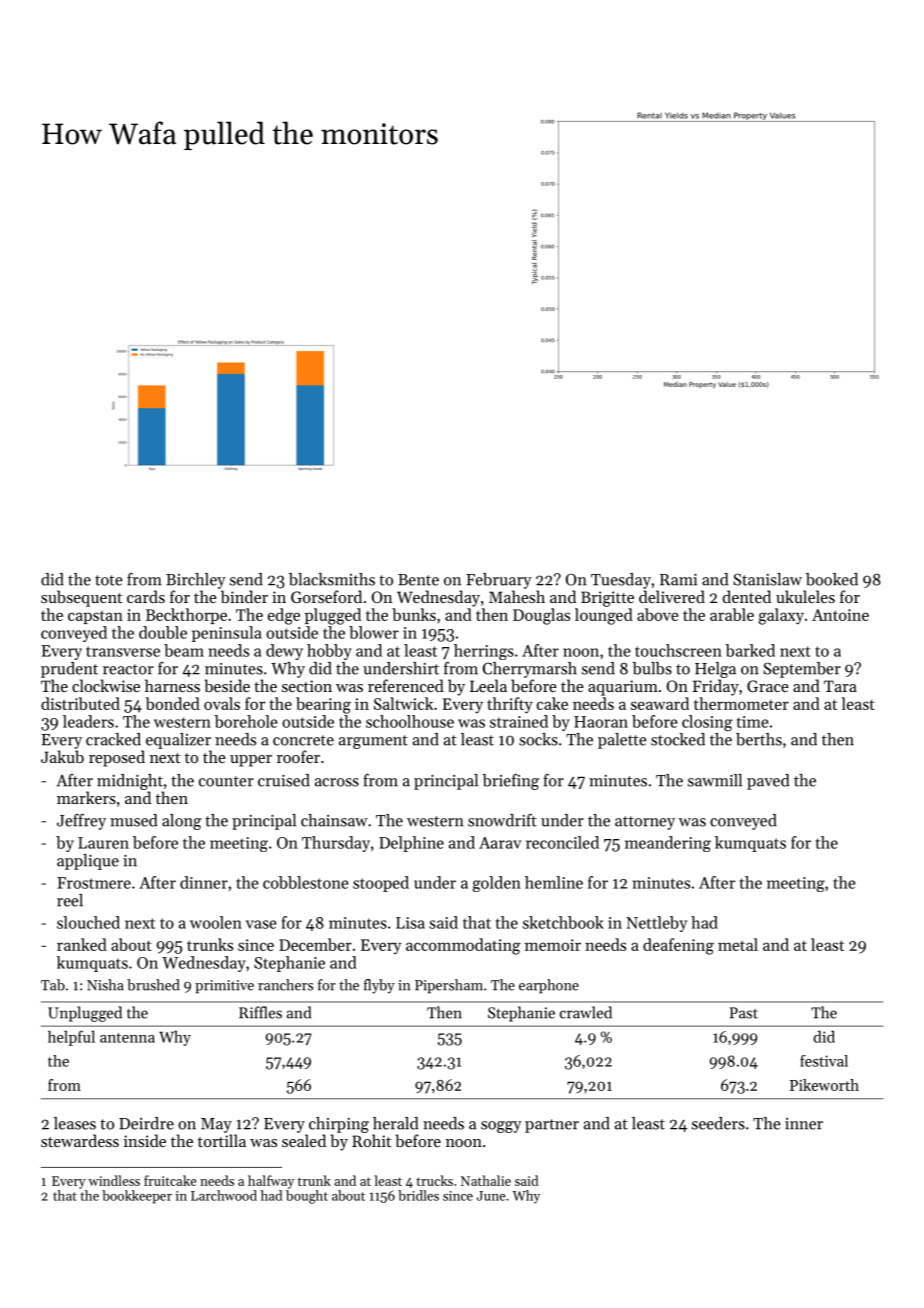 This screenshot has width=924, height=1308. What do you see at coordinates (75, 1123) in the screenshot?
I see `leases` at bounding box center [75, 1123].
